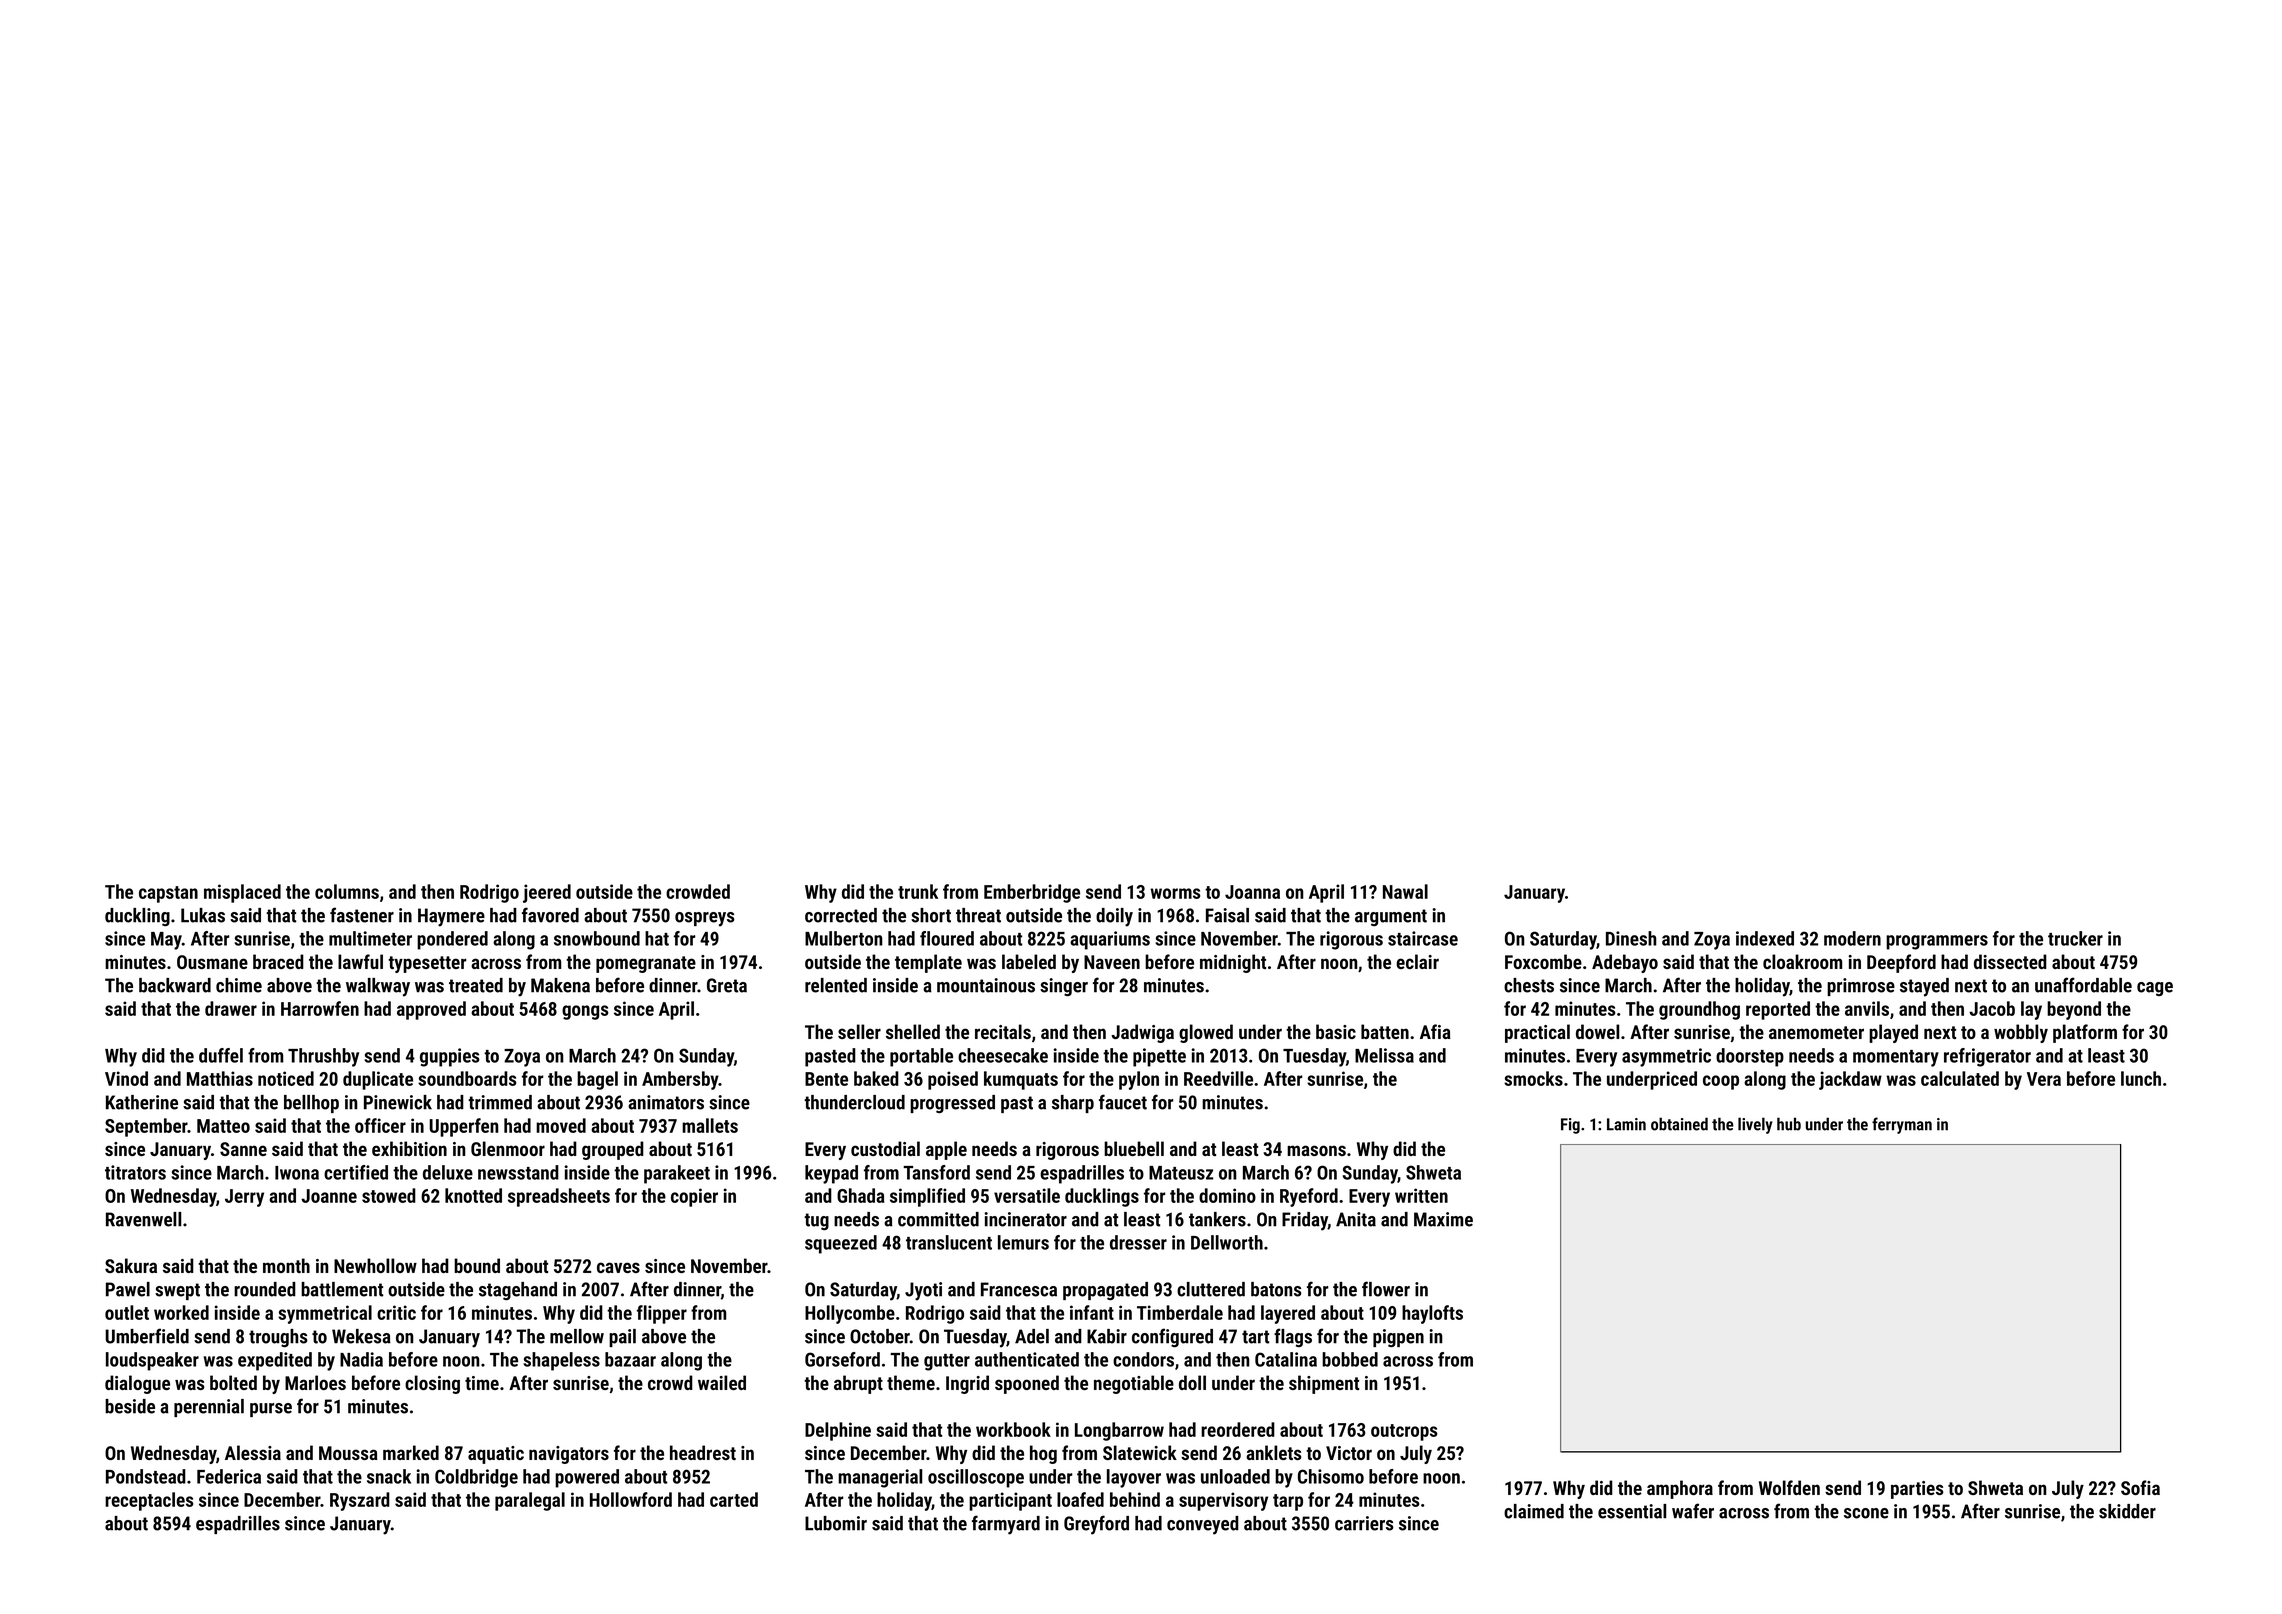  Describe the element at coordinates (144, 1219) in the screenshot. I see `Ravenwell` at that location.
